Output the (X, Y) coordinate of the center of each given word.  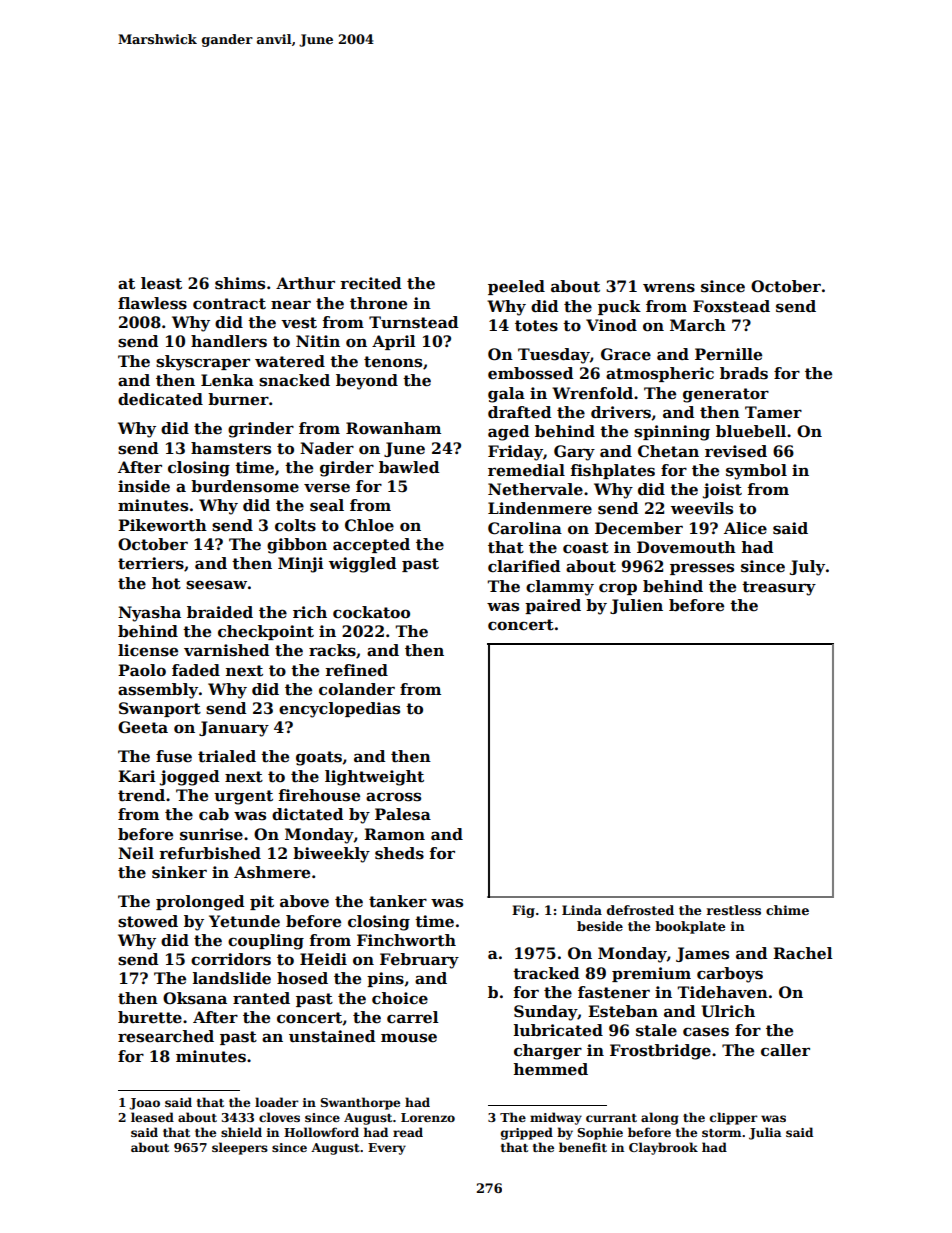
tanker (398, 901)
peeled (516, 287)
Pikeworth (162, 525)
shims (240, 283)
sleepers (240, 1148)
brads (744, 373)
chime (787, 910)
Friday (515, 453)
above (304, 901)
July (807, 568)
